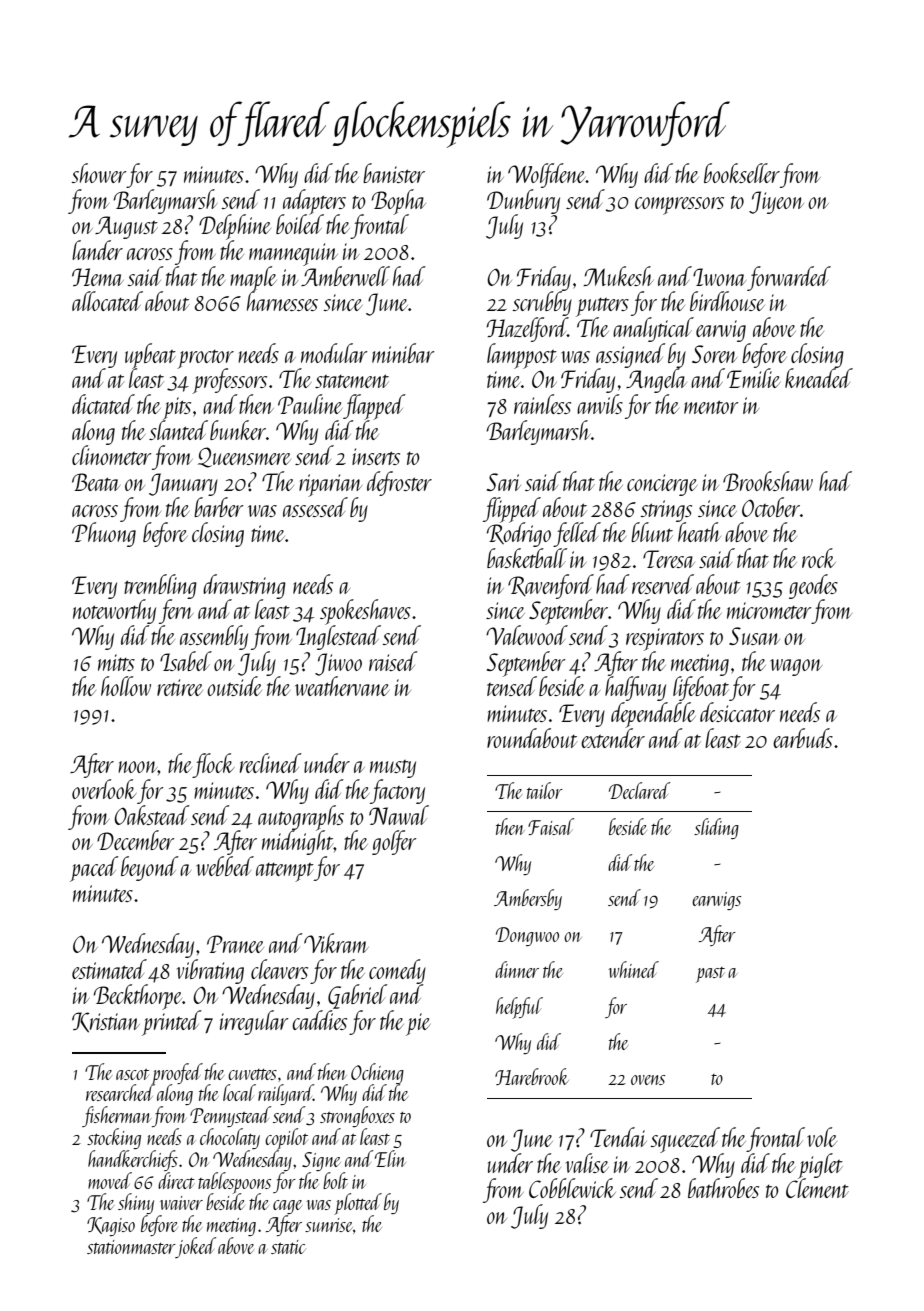 Image resolution: width=924 pixels, height=1311 pixels. Describe the element at coordinates (111, 1226) in the screenshot. I see `Kagiso` at that location.
